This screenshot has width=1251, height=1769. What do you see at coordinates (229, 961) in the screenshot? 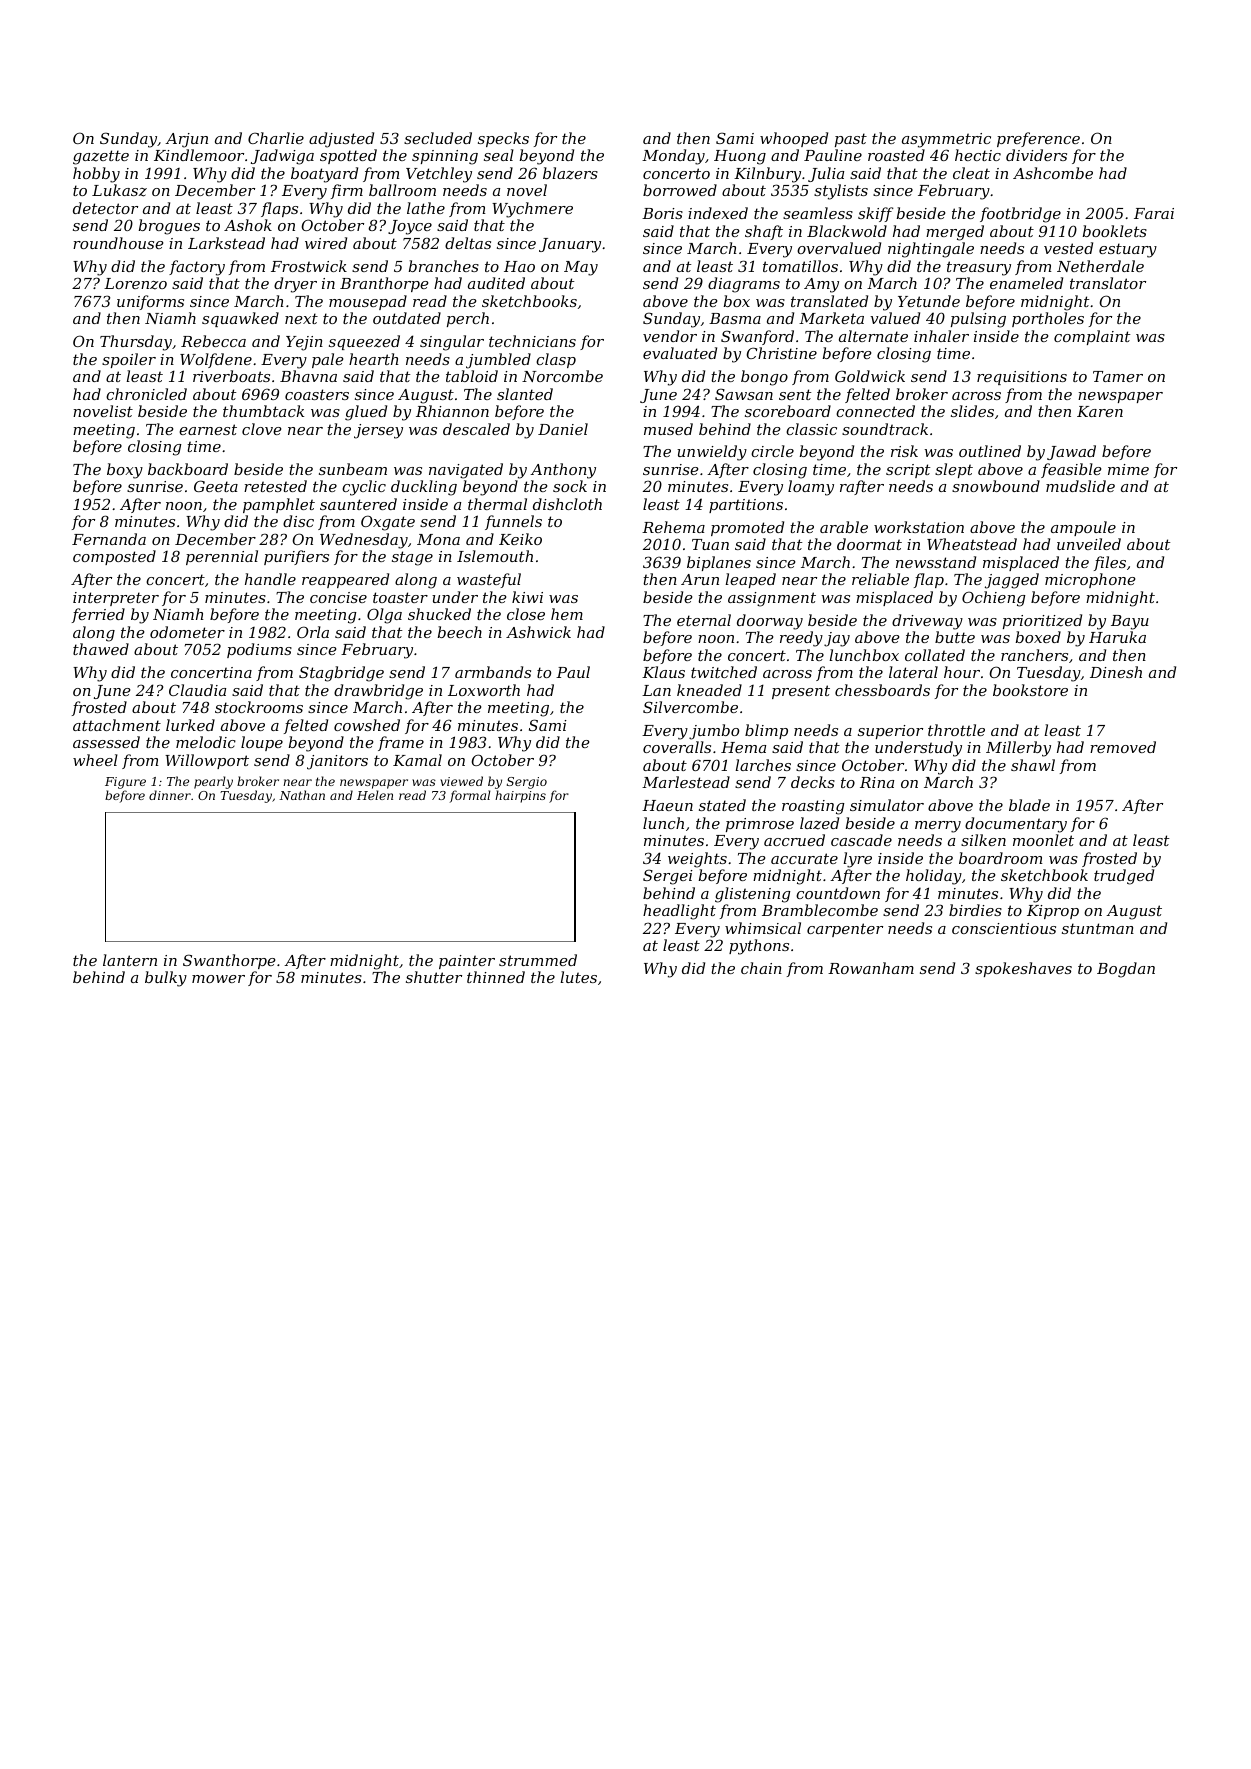
I see `Swanthorpe` at bounding box center [229, 961].
